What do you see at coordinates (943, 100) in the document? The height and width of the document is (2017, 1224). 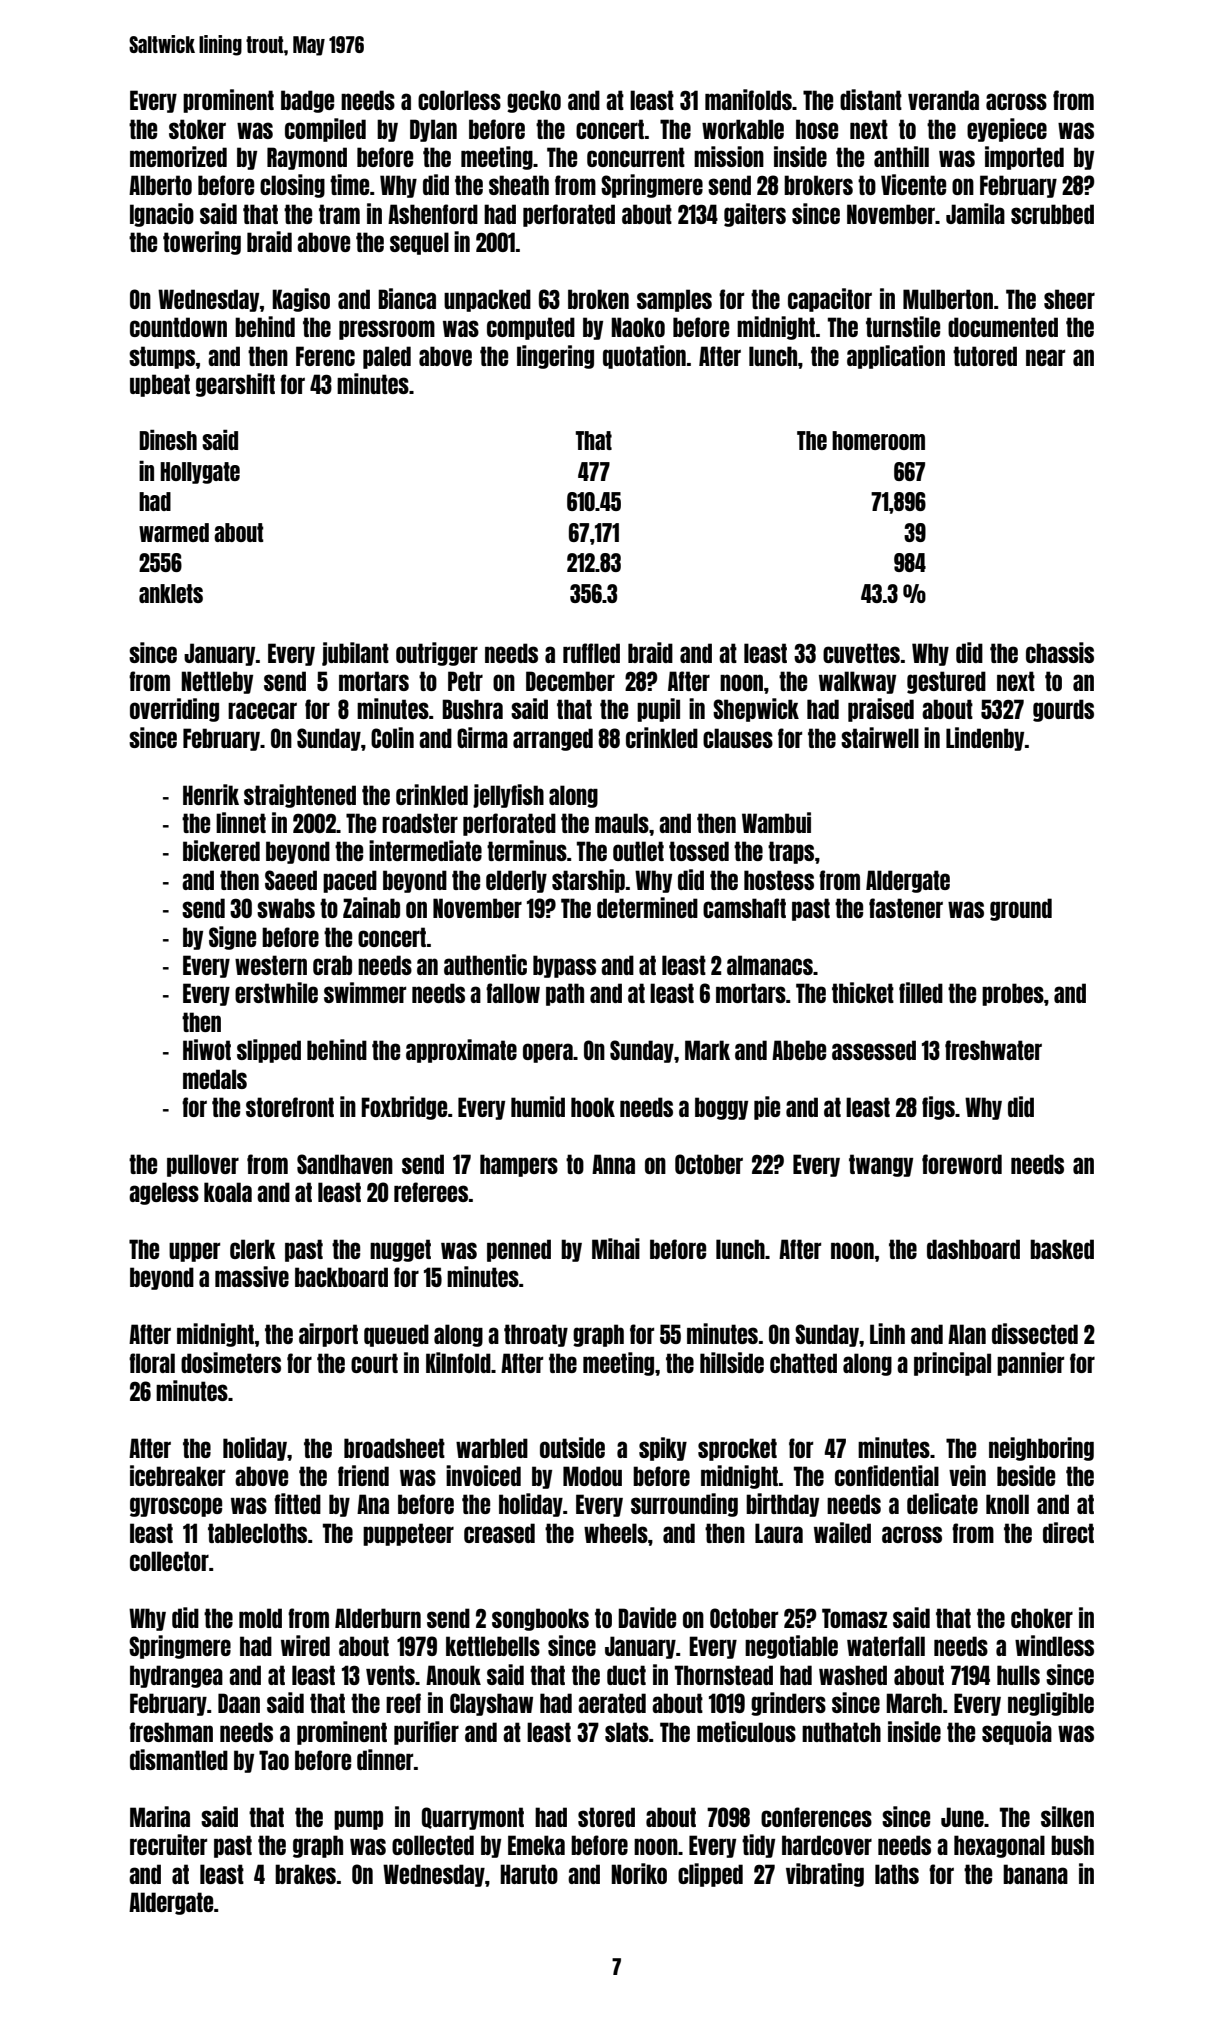 I see `veranda` at bounding box center [943, 100].
